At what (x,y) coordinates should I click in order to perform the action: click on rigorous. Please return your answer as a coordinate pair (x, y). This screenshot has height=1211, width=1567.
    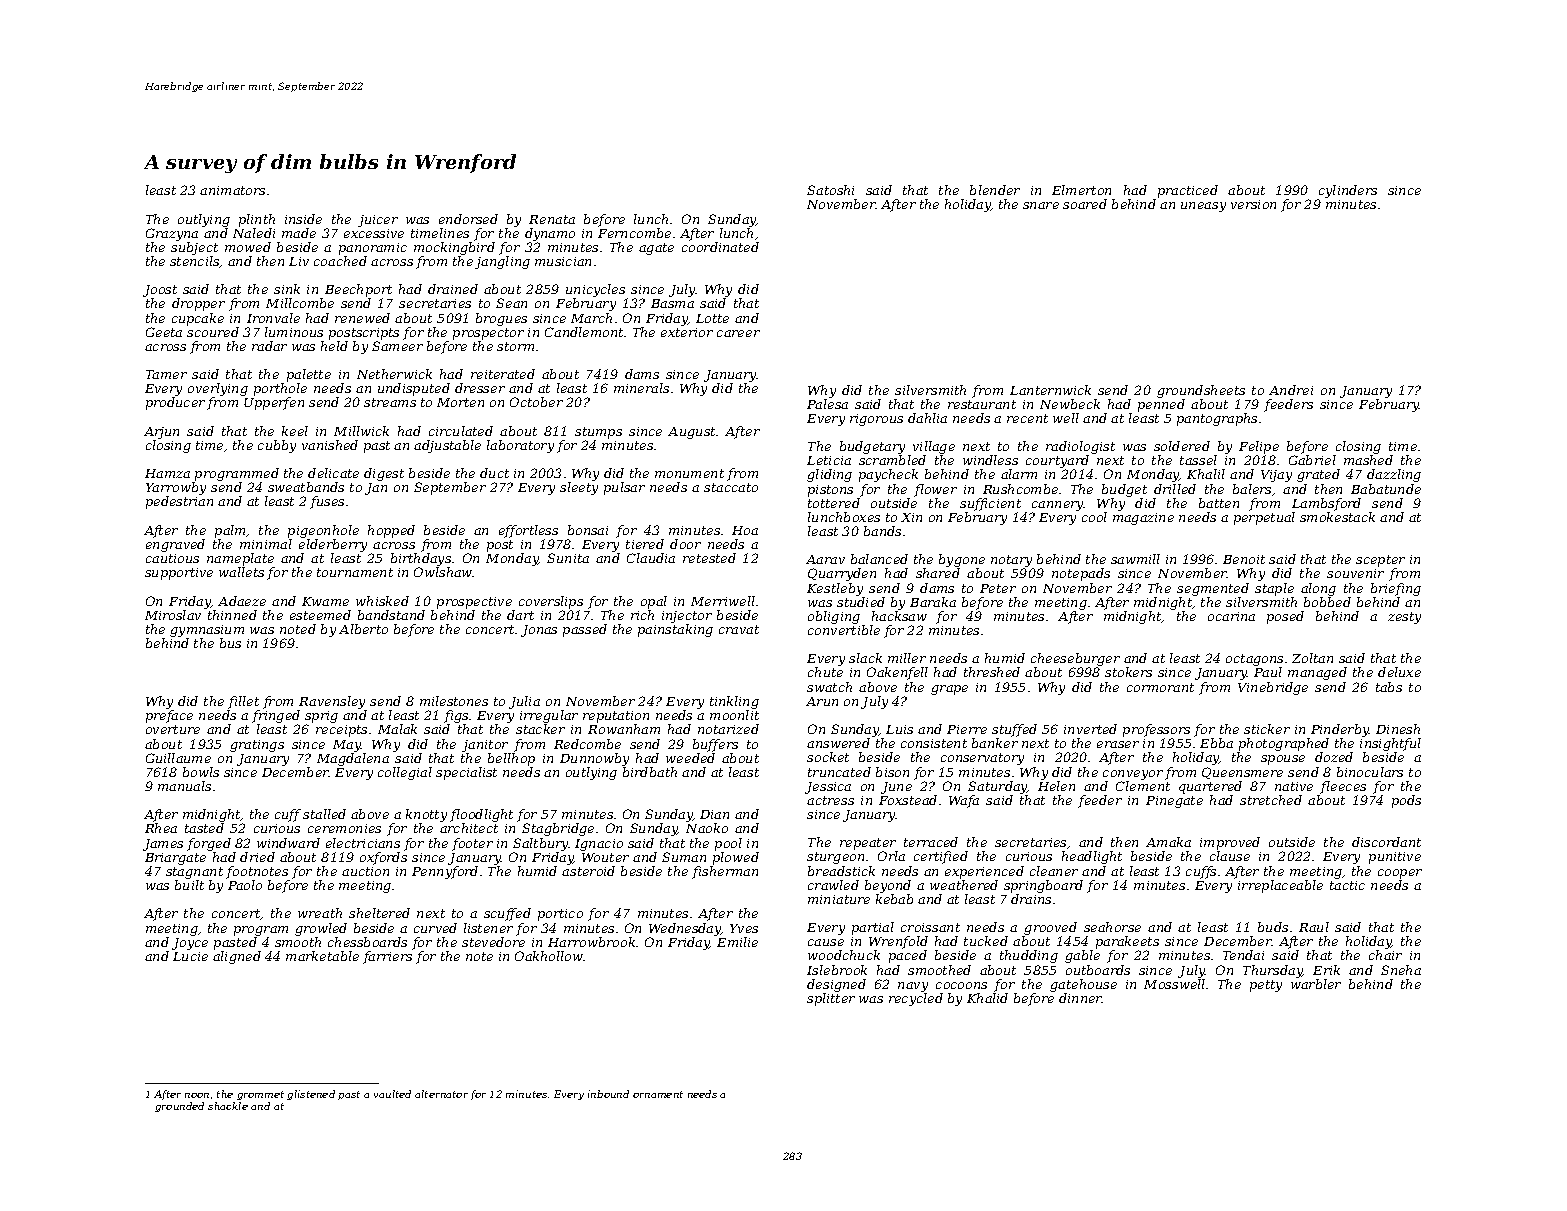
    Looking at the image, I should click on (876, 420).
